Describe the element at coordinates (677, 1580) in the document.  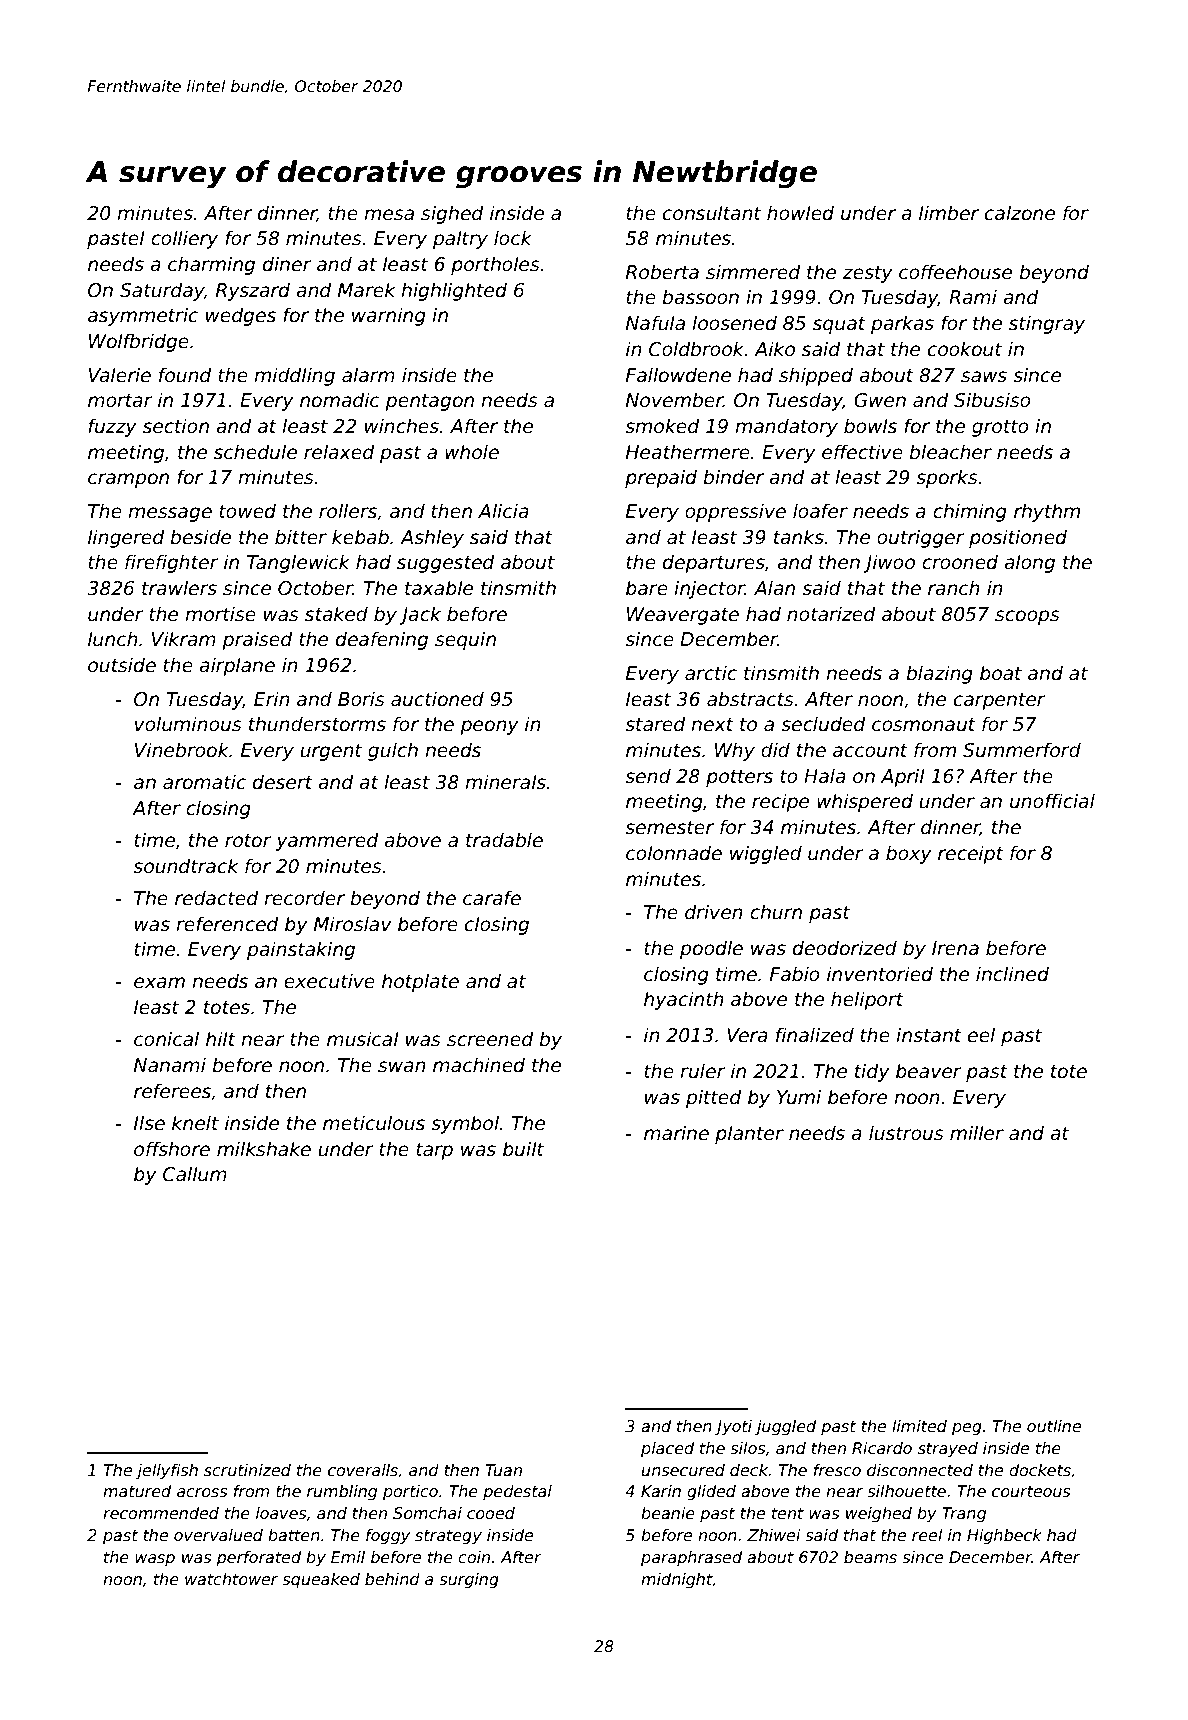
I see `midnight` at that location.
